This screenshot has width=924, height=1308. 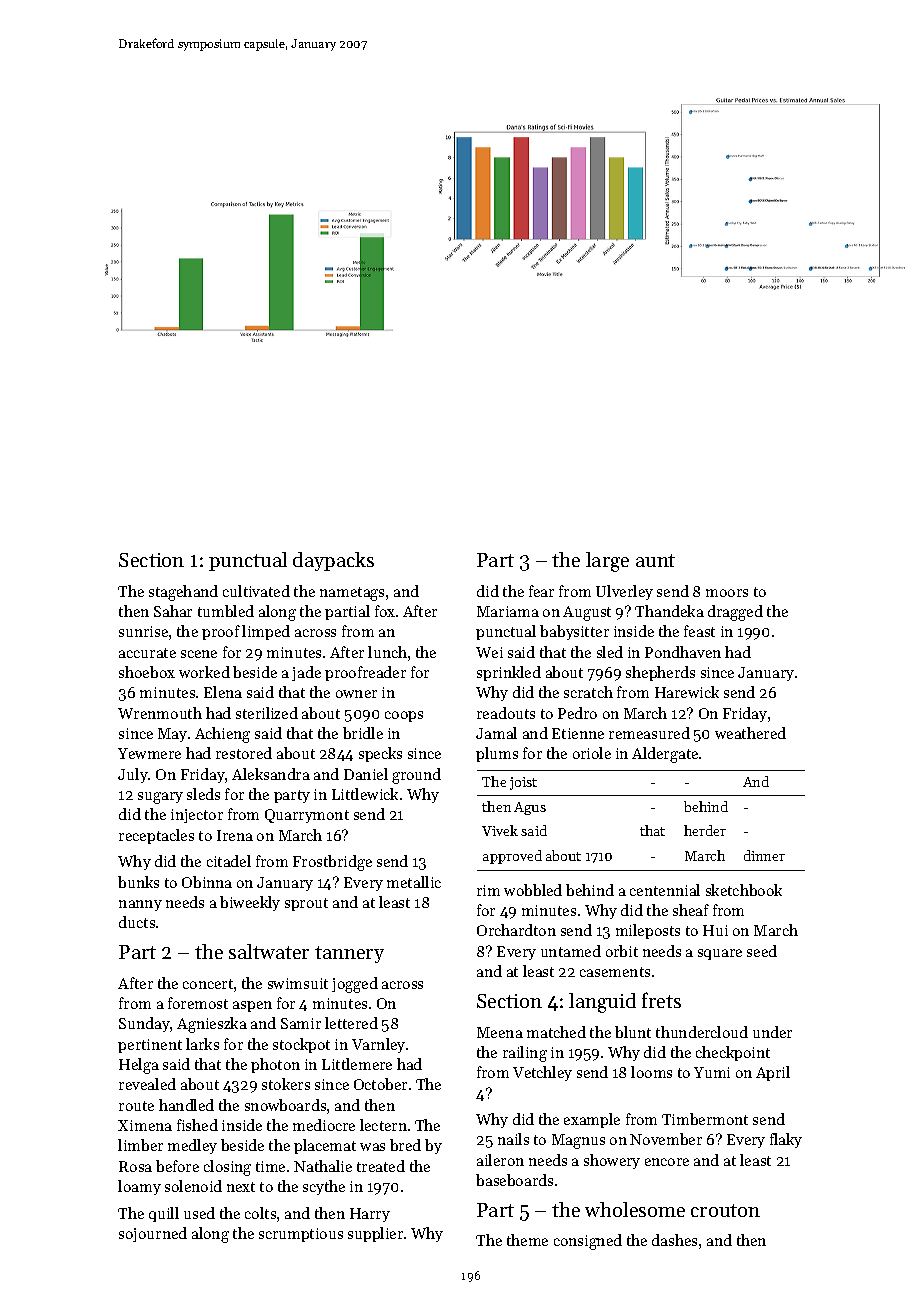 What do you see at coordinates (523, 783) in the screenshot?
I see `joist` at bounding box center [523, 783].
